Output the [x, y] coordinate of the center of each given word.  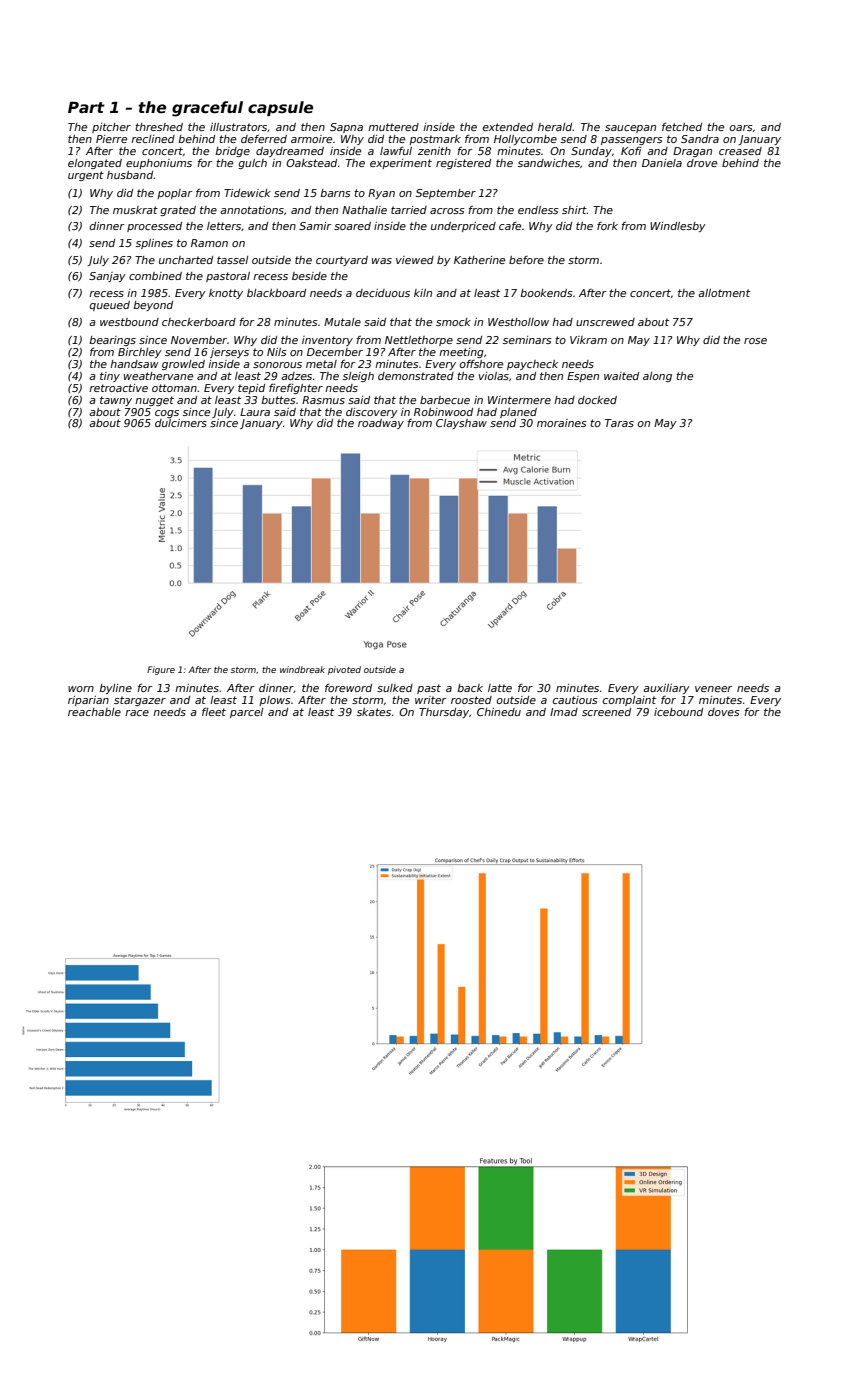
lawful [396, 151]
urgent [86, 176]
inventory [327, 341]
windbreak [302, 669]
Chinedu [499, 712]
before [526, 260]
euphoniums [159, 164]
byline [115, 689]
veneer [714, 689]
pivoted [344, 670]
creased [740, 151]
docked [597, 400]
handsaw [134, 364]
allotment [724, 293]
